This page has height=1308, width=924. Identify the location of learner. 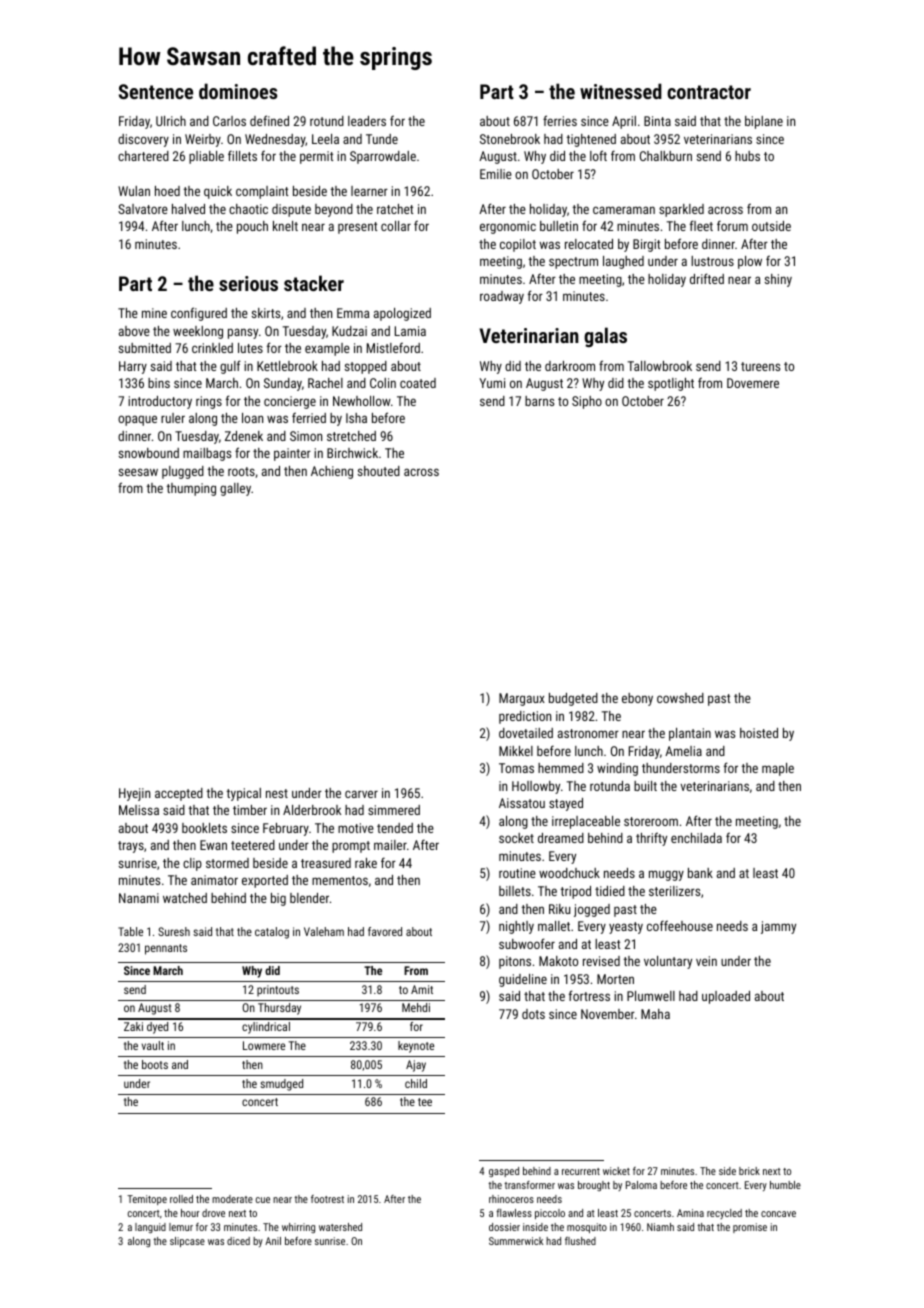
(369, 191).
